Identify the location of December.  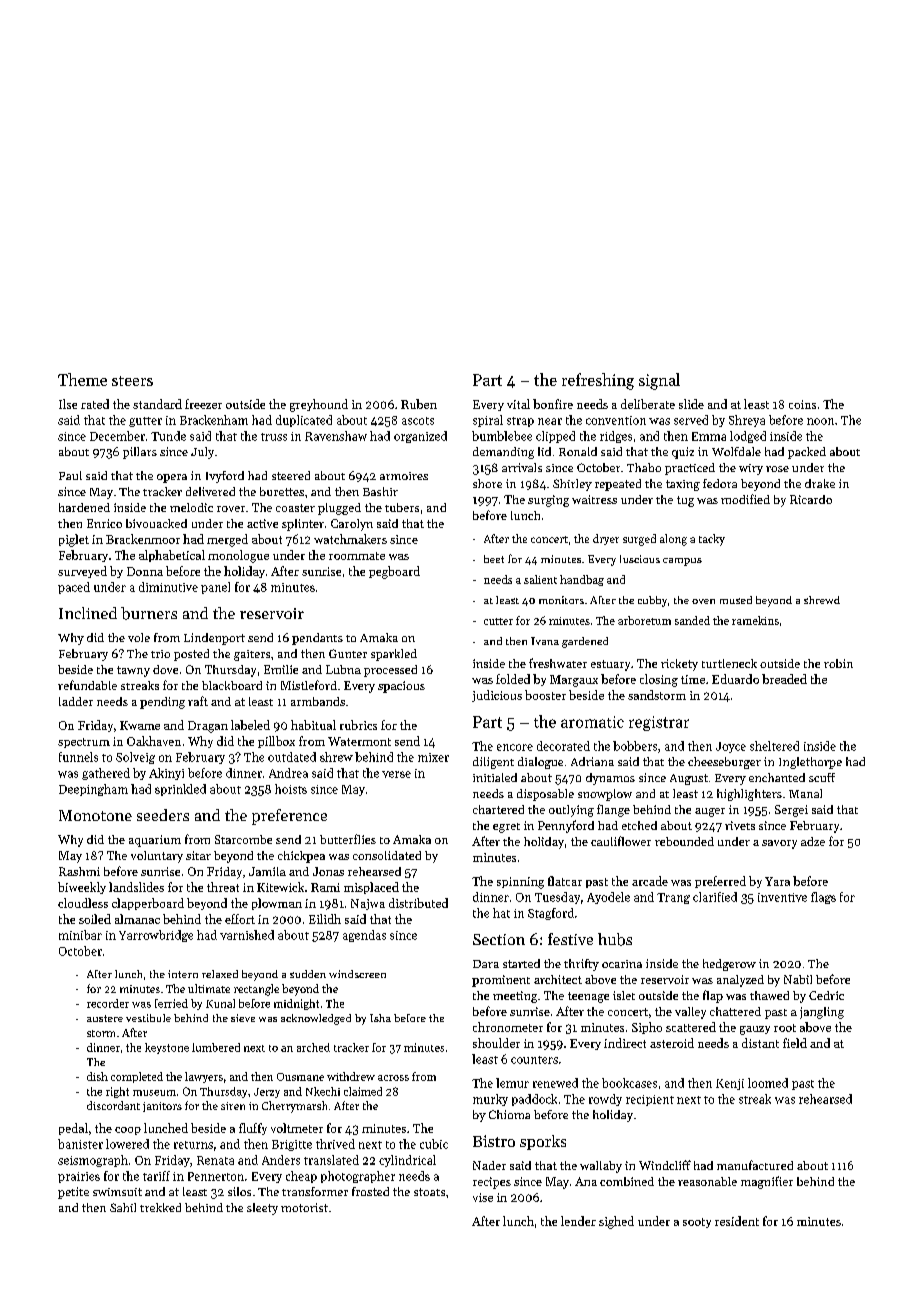
(117, 436).
